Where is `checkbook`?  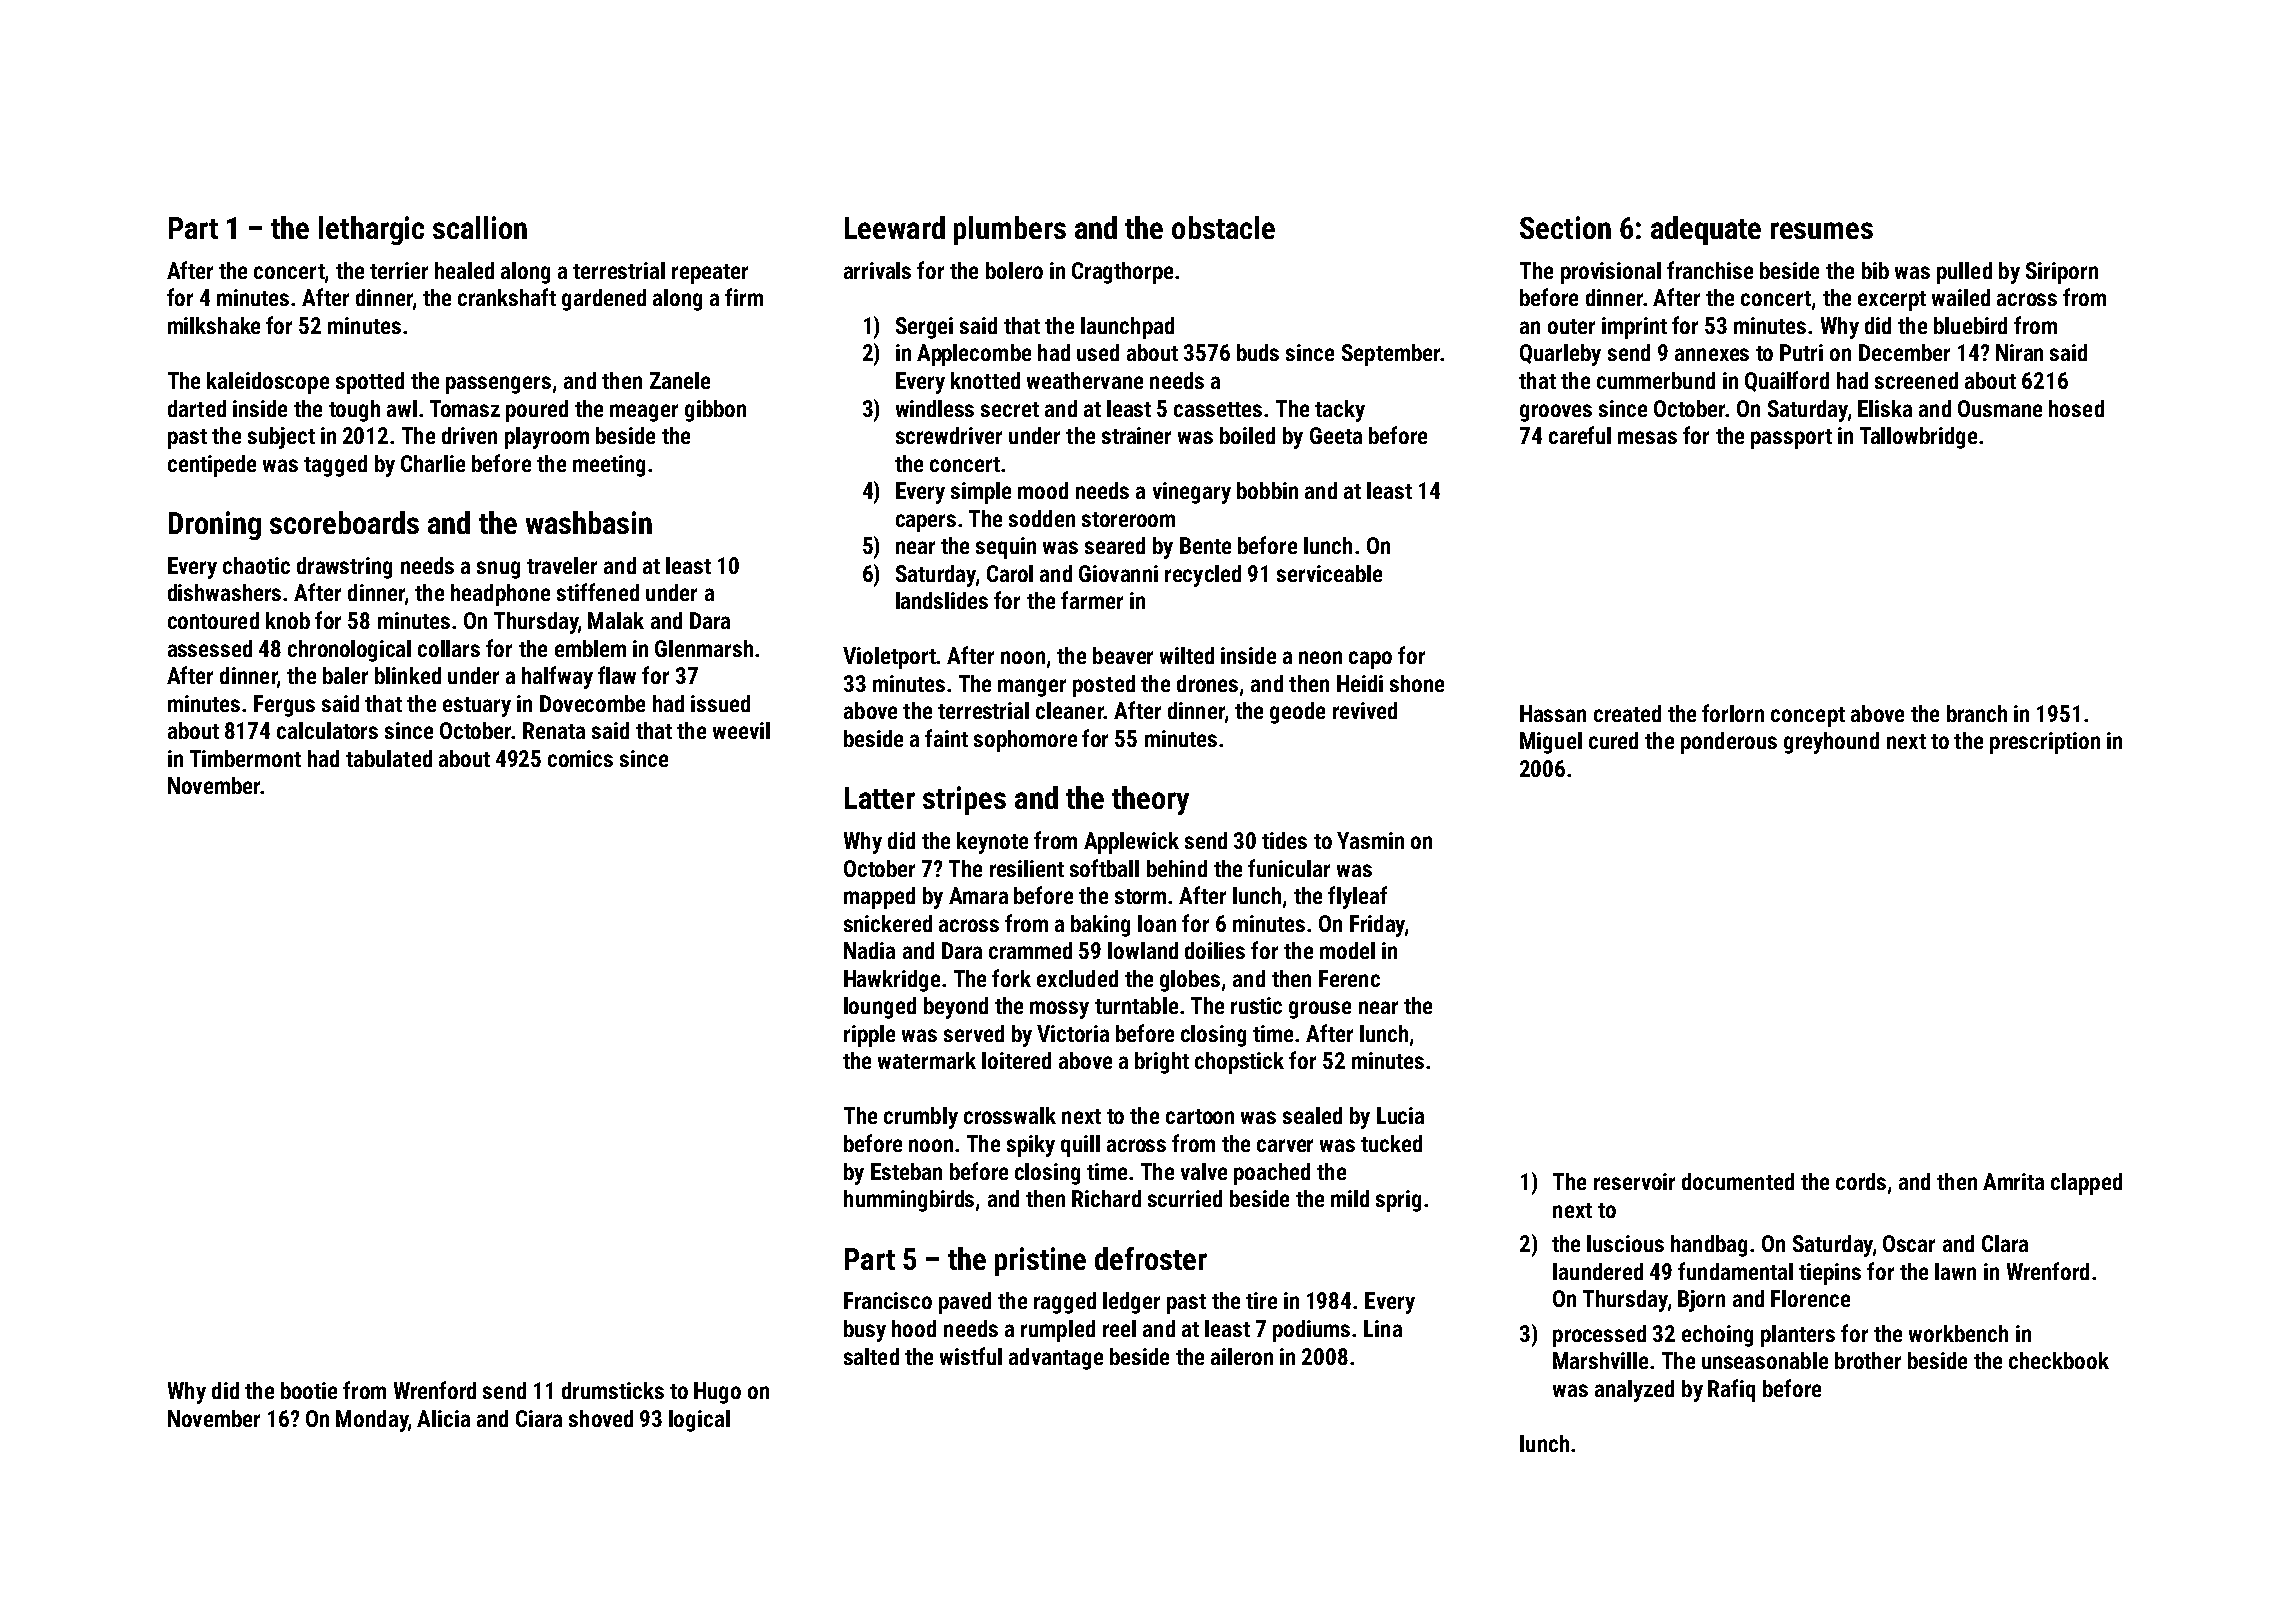
checkbook is located at coordinates (2059, 1360).
